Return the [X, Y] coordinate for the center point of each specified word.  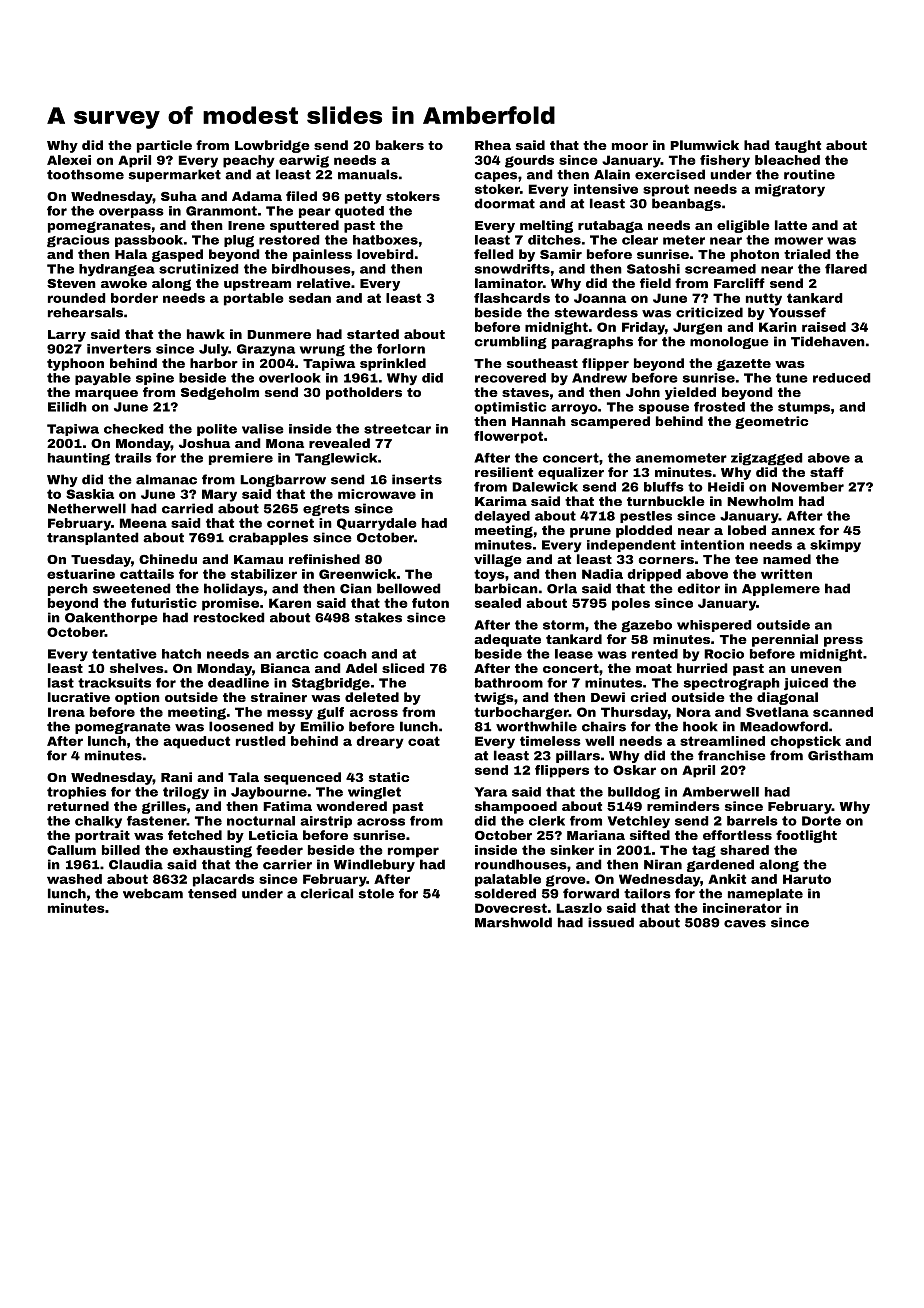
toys [489, 575]
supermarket [175, 175]
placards [223, 880]
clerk [547, 821]
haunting [79, 459]
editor [698, 588]
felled [493, 254]
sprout [666, 190]
